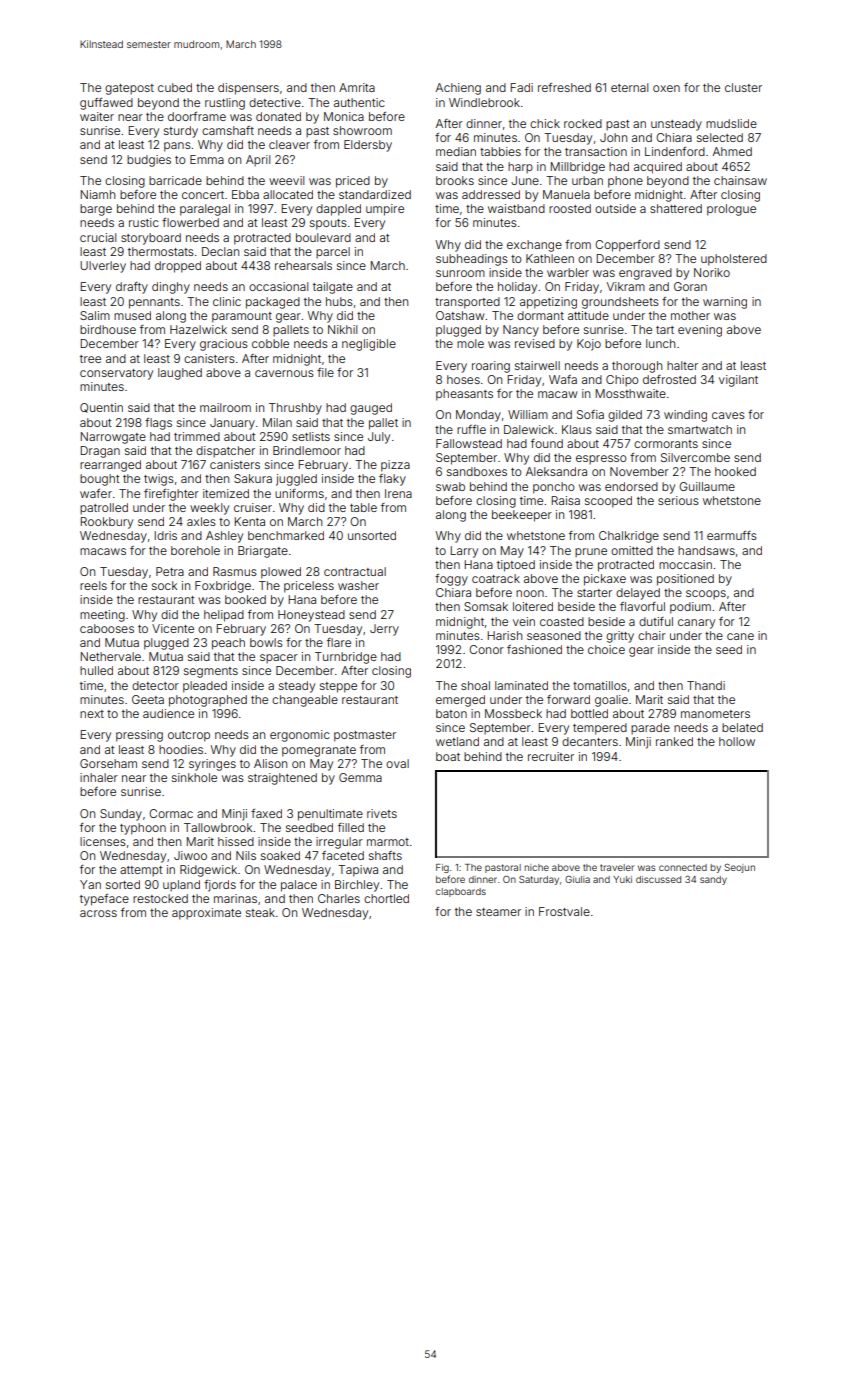  I want to click on approximate, so click(206, 914).
